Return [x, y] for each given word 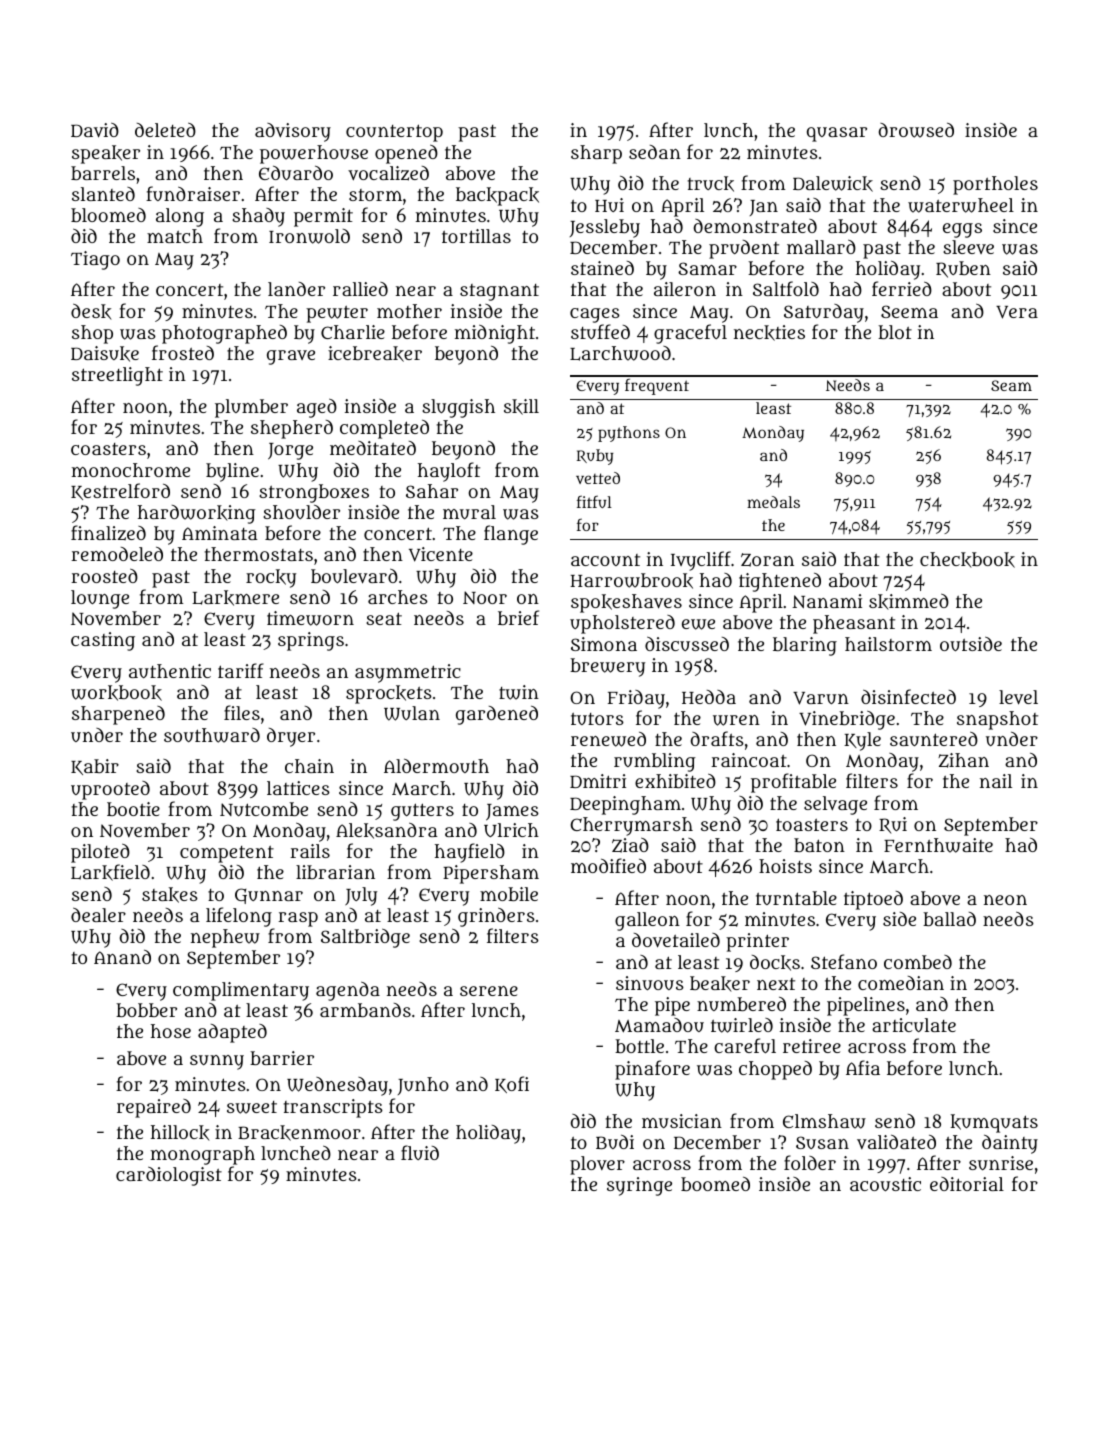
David [95, 130]
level [1018, 697]
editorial [967, 1184]
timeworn [310, 618]
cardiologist [169, 1176]
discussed [687, 643]
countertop [394, 133]
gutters [422, 812]
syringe [639, 1186]
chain [309, 766]
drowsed [916, 130]
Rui [893, 825]
